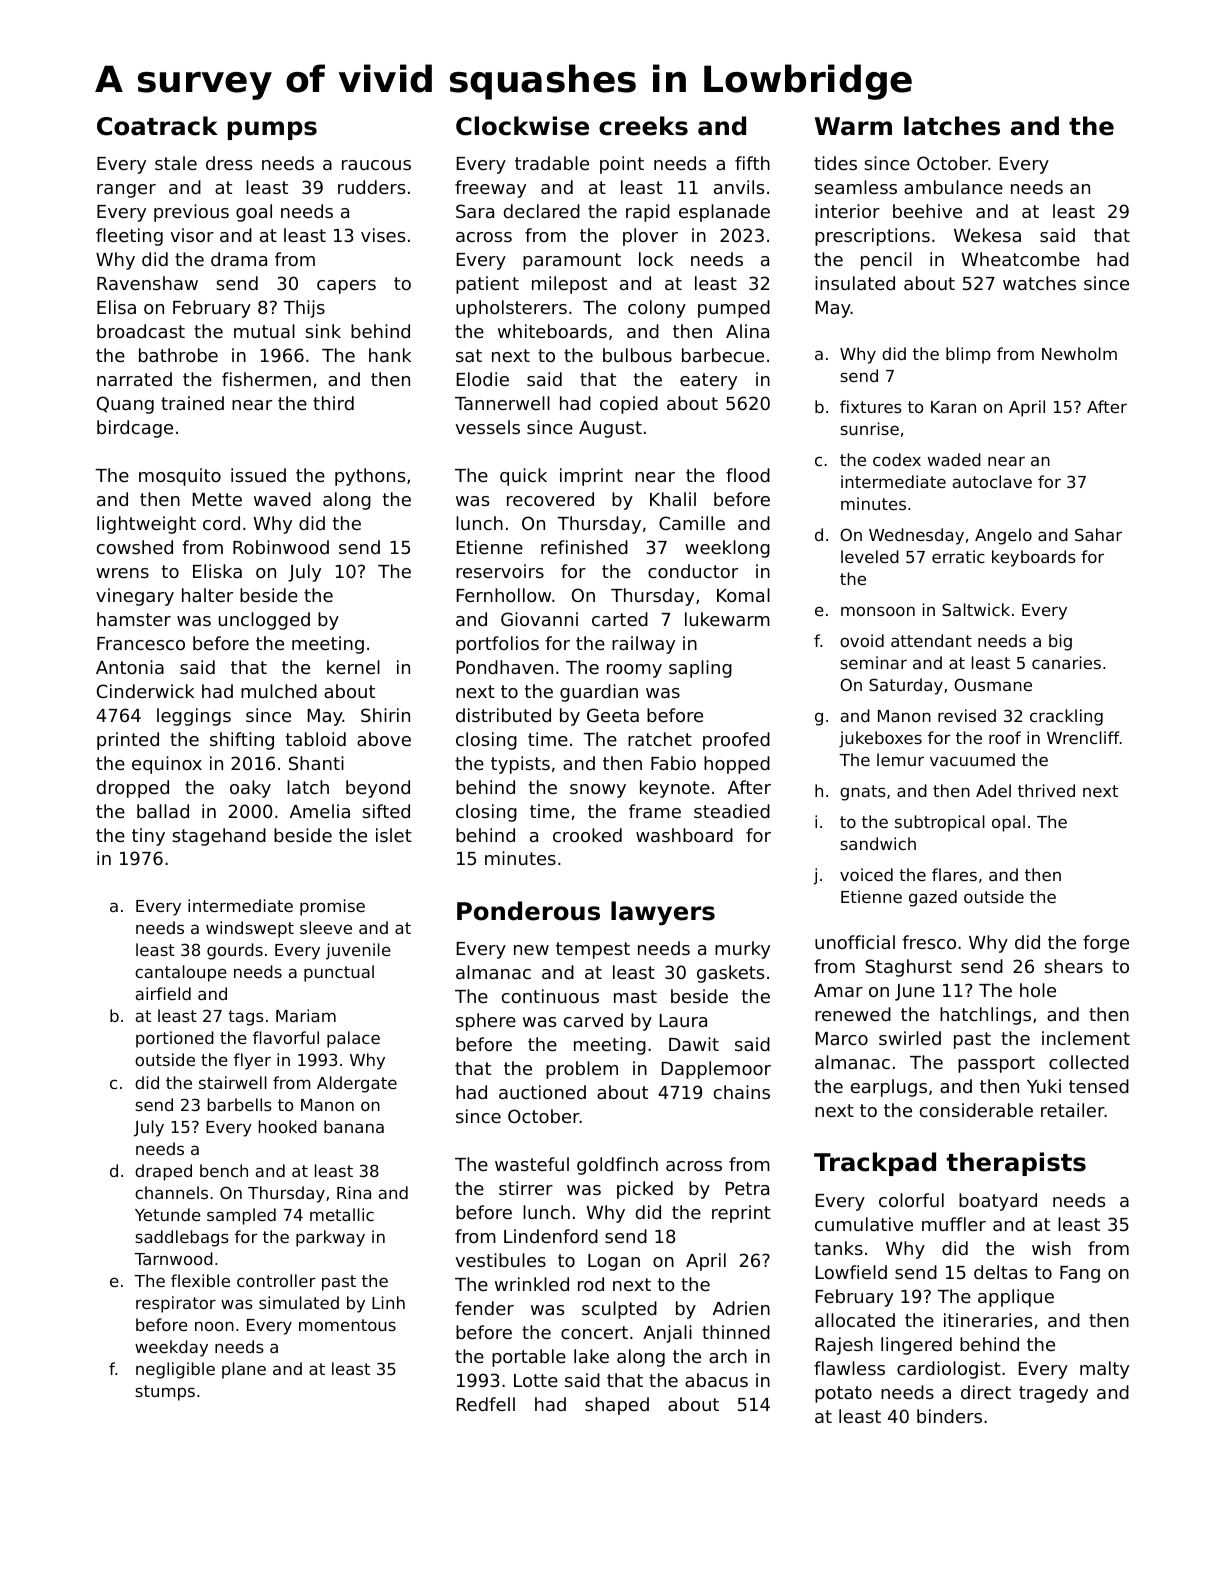 This page has height=1587, width=1226. What do you see at coordinates (953, 187) in the page?
I see `ambulance` at bounding box center [953, 187].
